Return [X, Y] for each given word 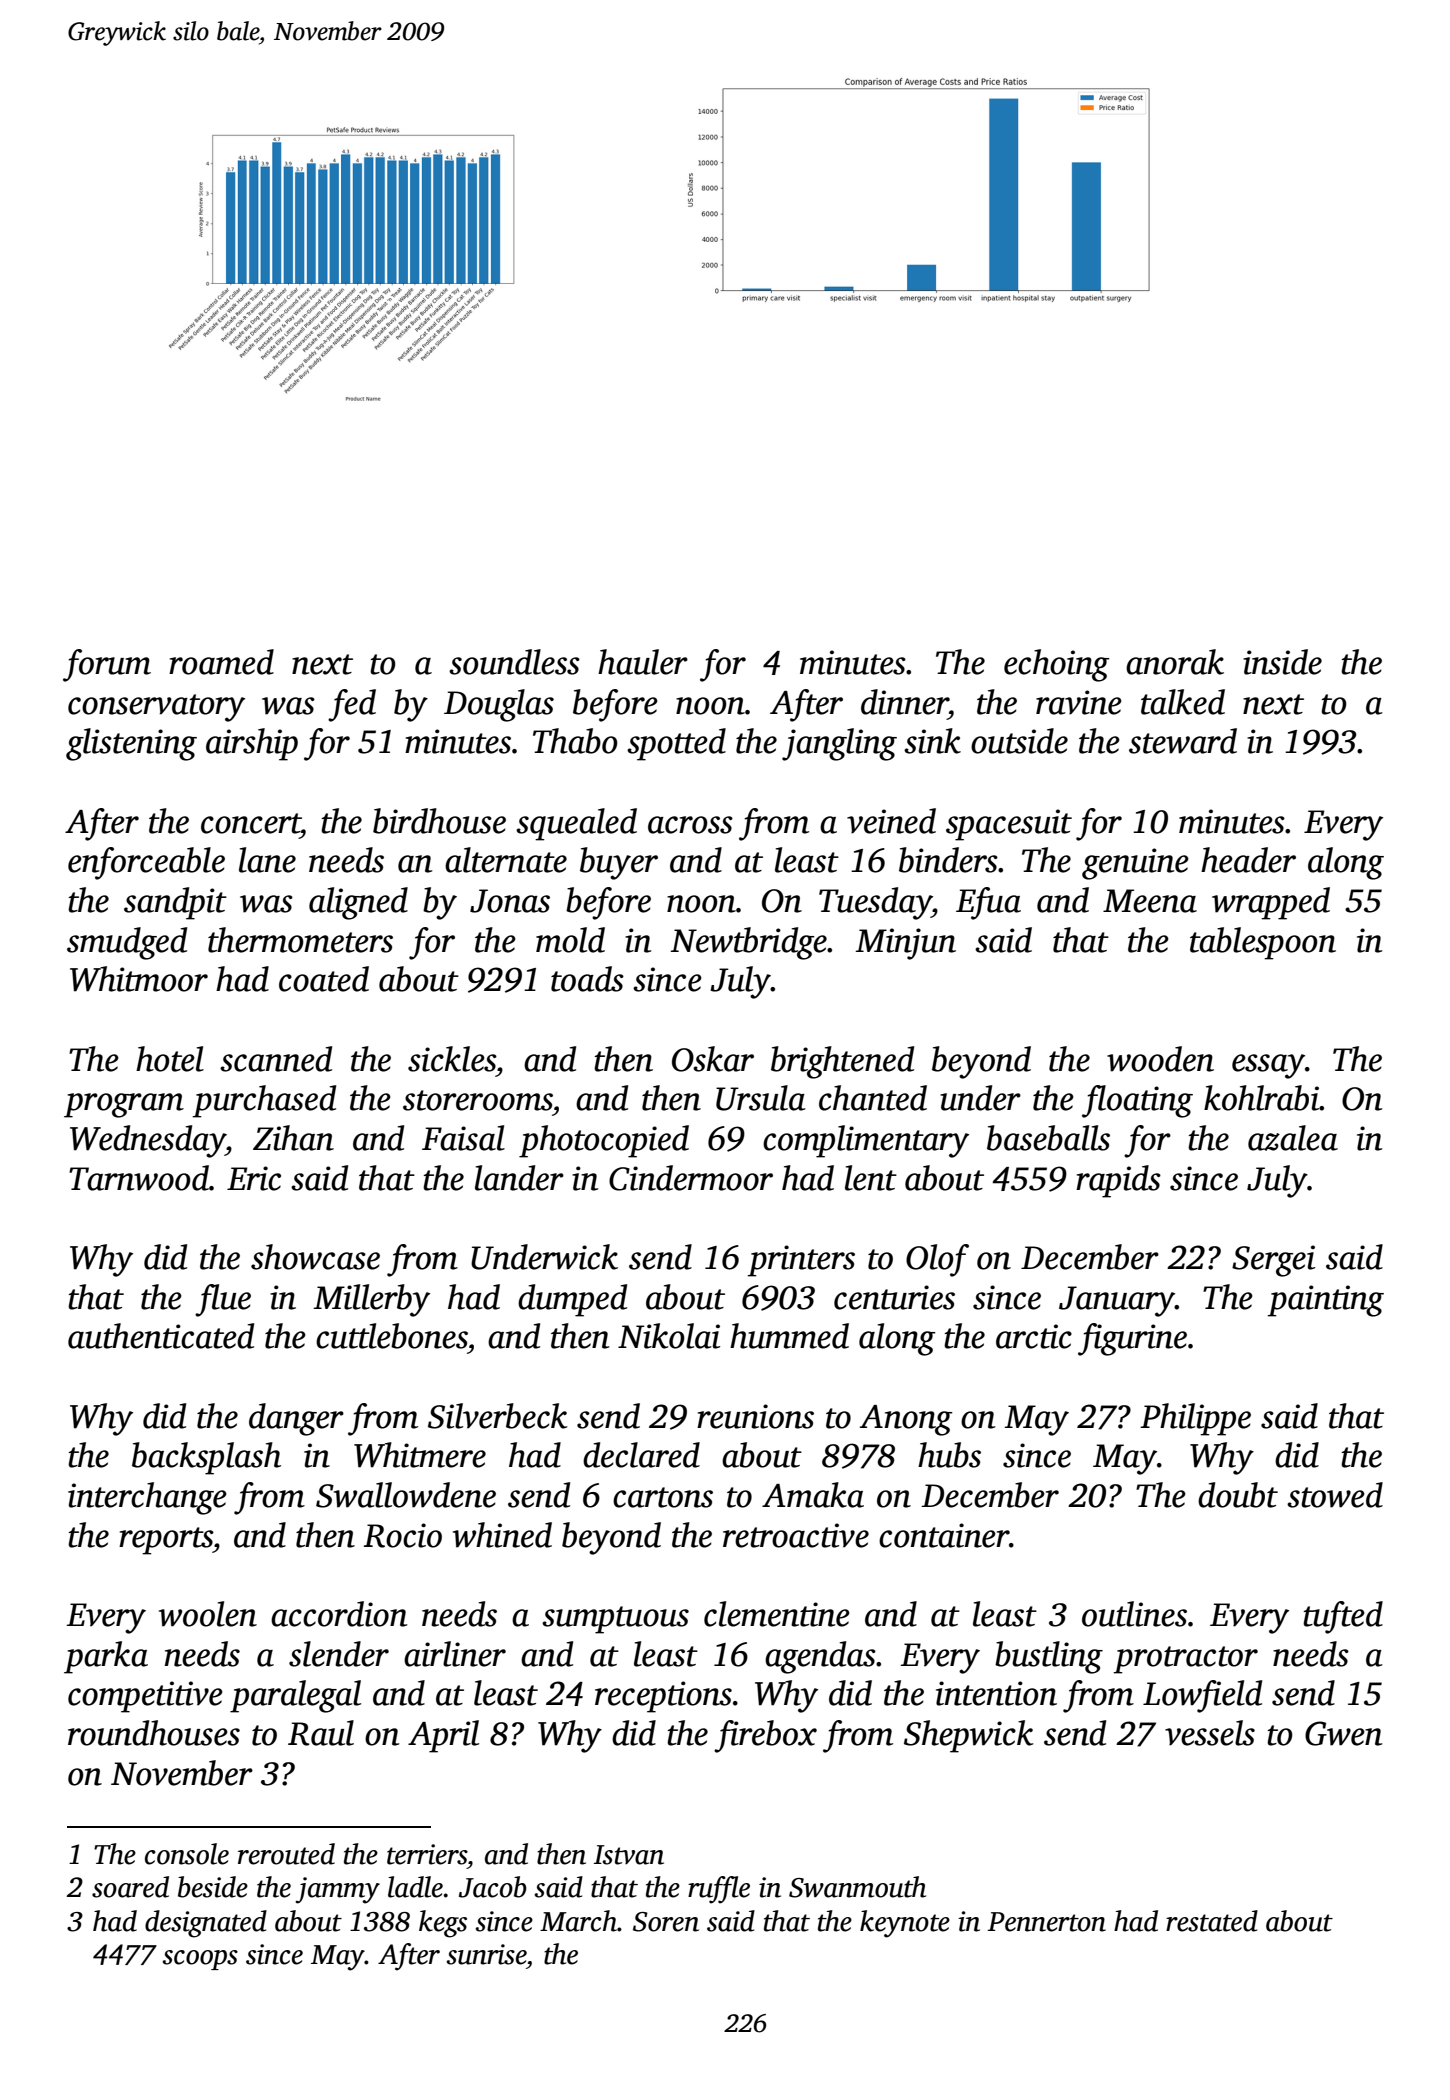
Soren [666, 1922]
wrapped [1271, 903]
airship [252, 744]
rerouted [286, 1854]
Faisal [463, 1138]
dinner [904, 702]
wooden [1160, 1059]
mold [570, 940]
